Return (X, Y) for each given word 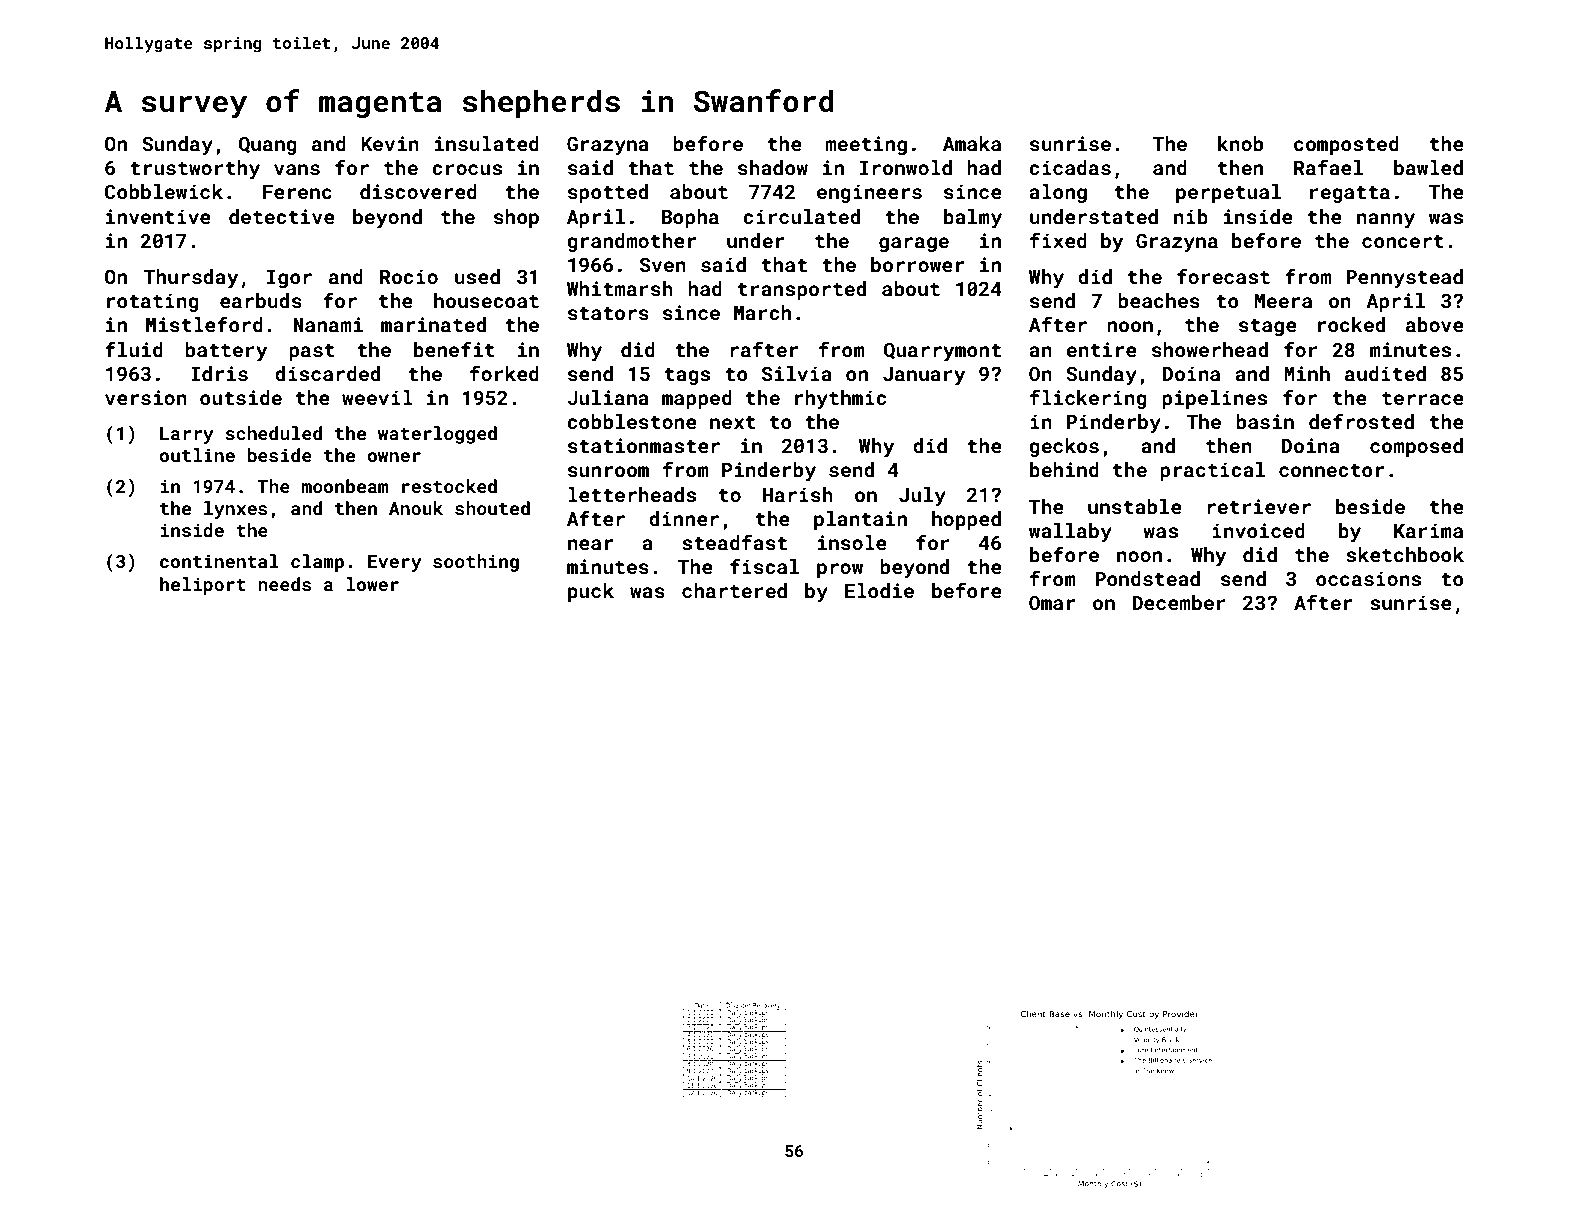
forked (504, 373)
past (312, 352)
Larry (187, 435)
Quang (268, 145)
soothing (476, 563)
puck (591, 592)
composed (1416, 447)
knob (1240, 143)
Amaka (972, 143)
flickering (1088, 399)
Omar (1052, 602)
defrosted (1361, 421)
